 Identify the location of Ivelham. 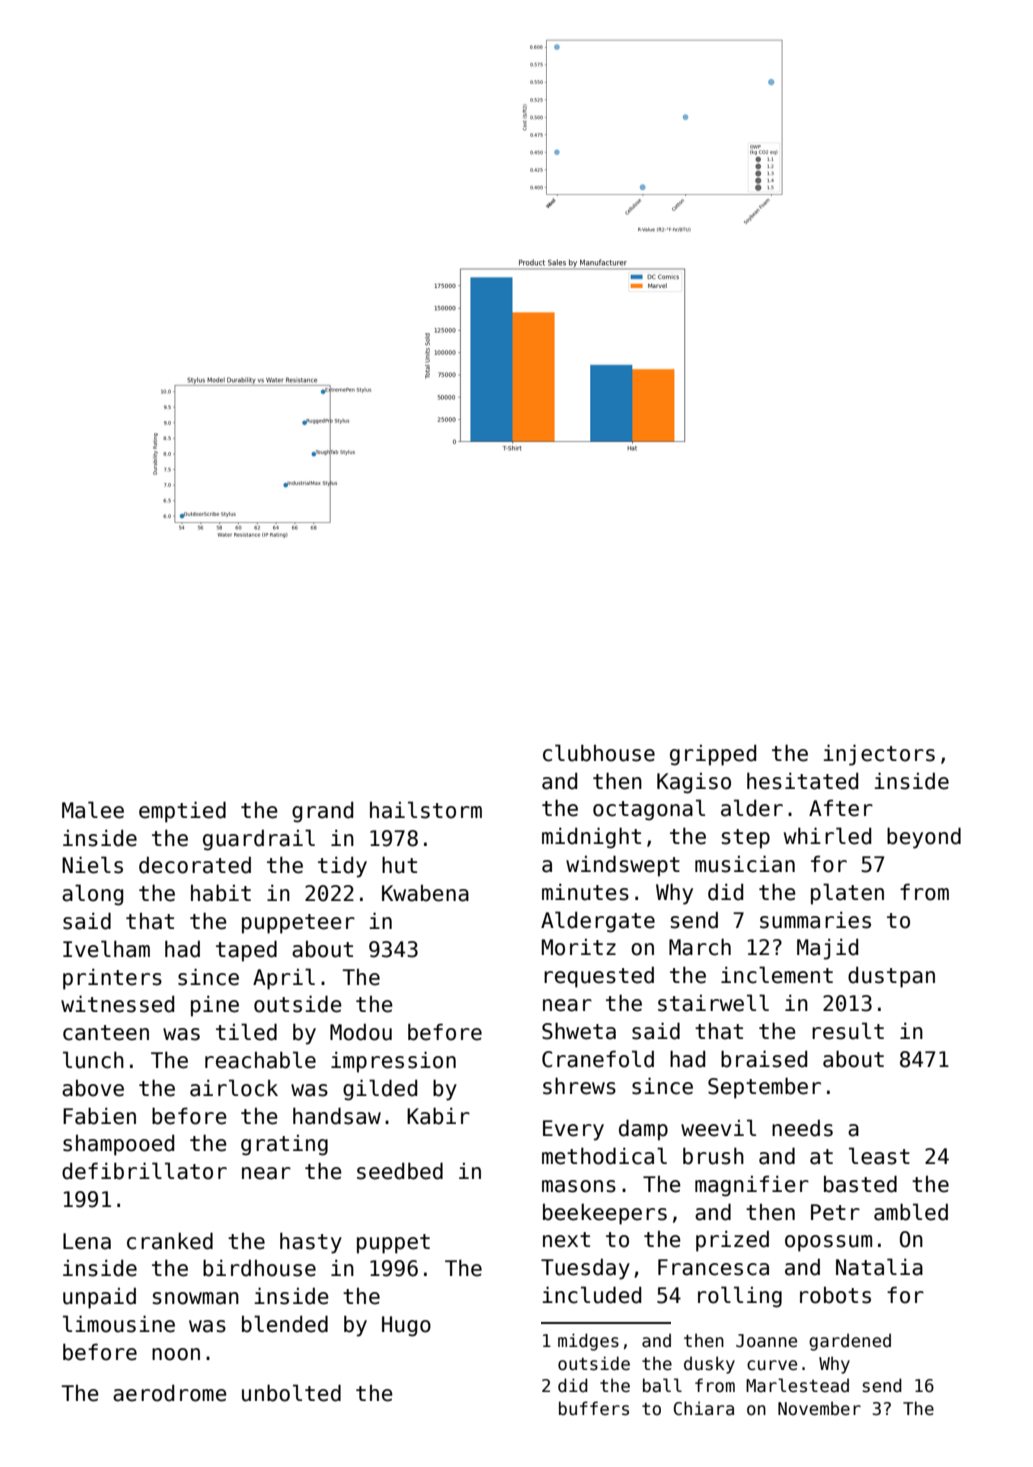
(106, 949).
